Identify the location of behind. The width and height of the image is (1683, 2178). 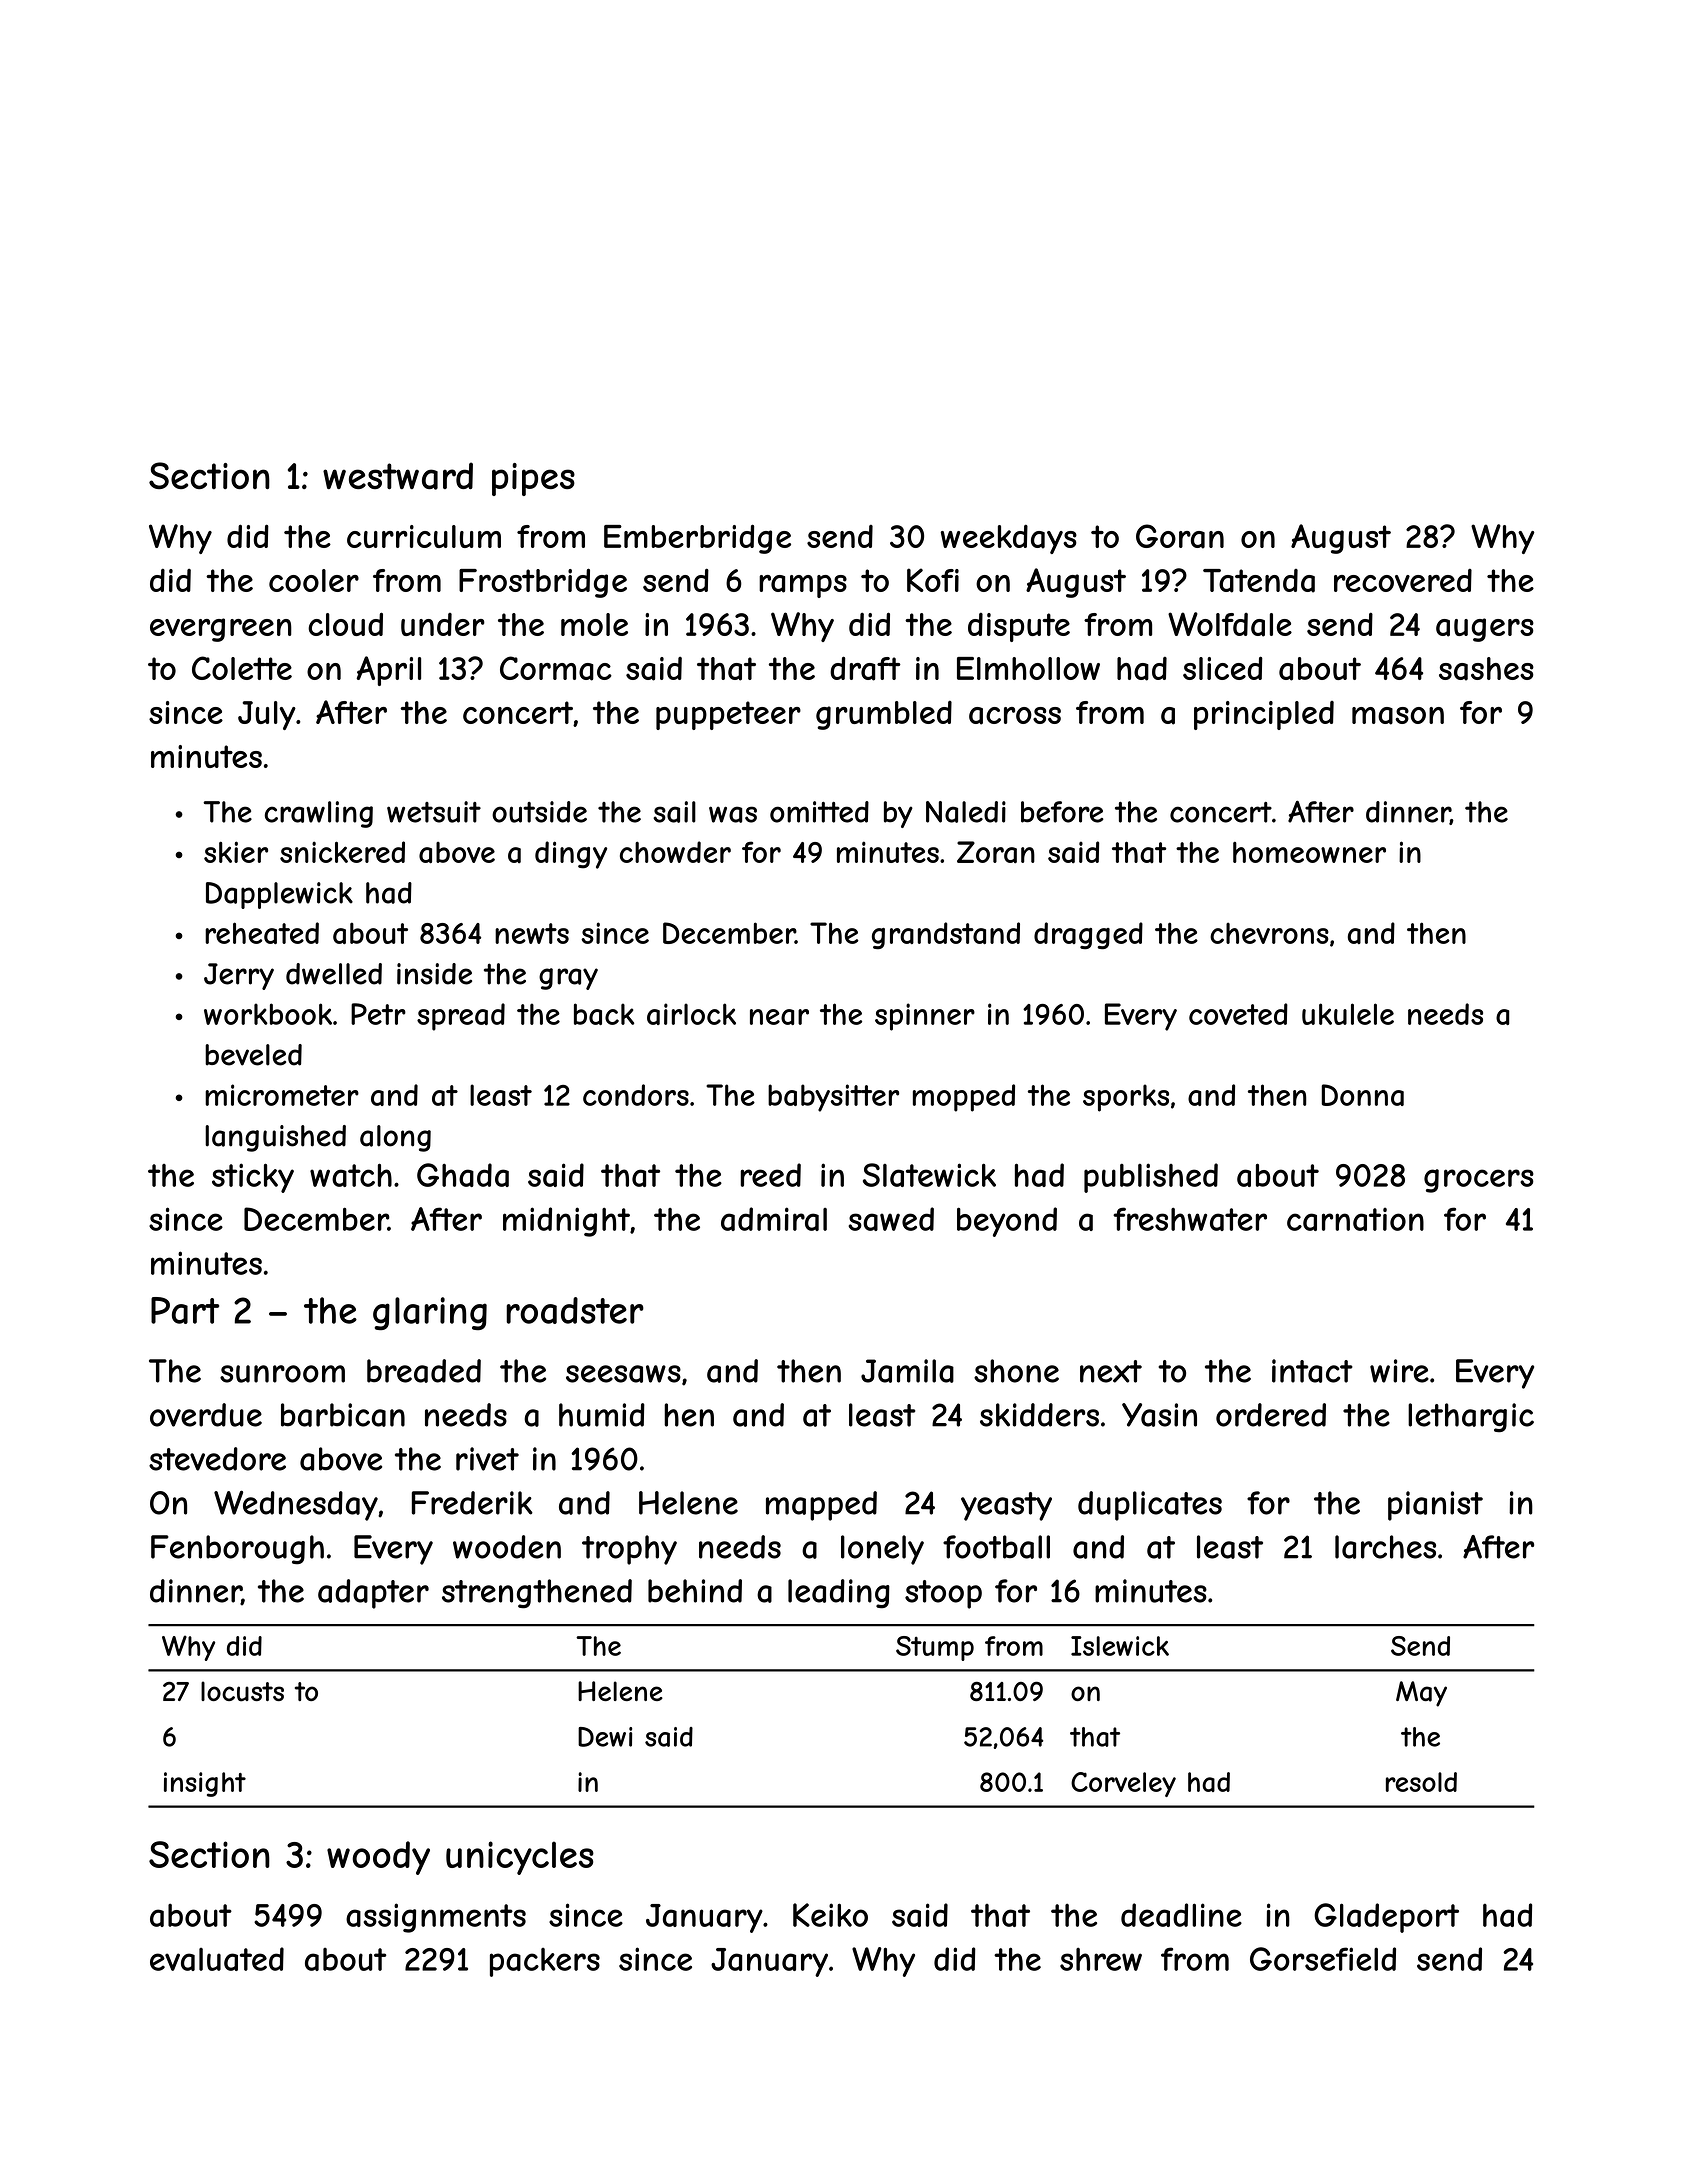
(695, 1591).
